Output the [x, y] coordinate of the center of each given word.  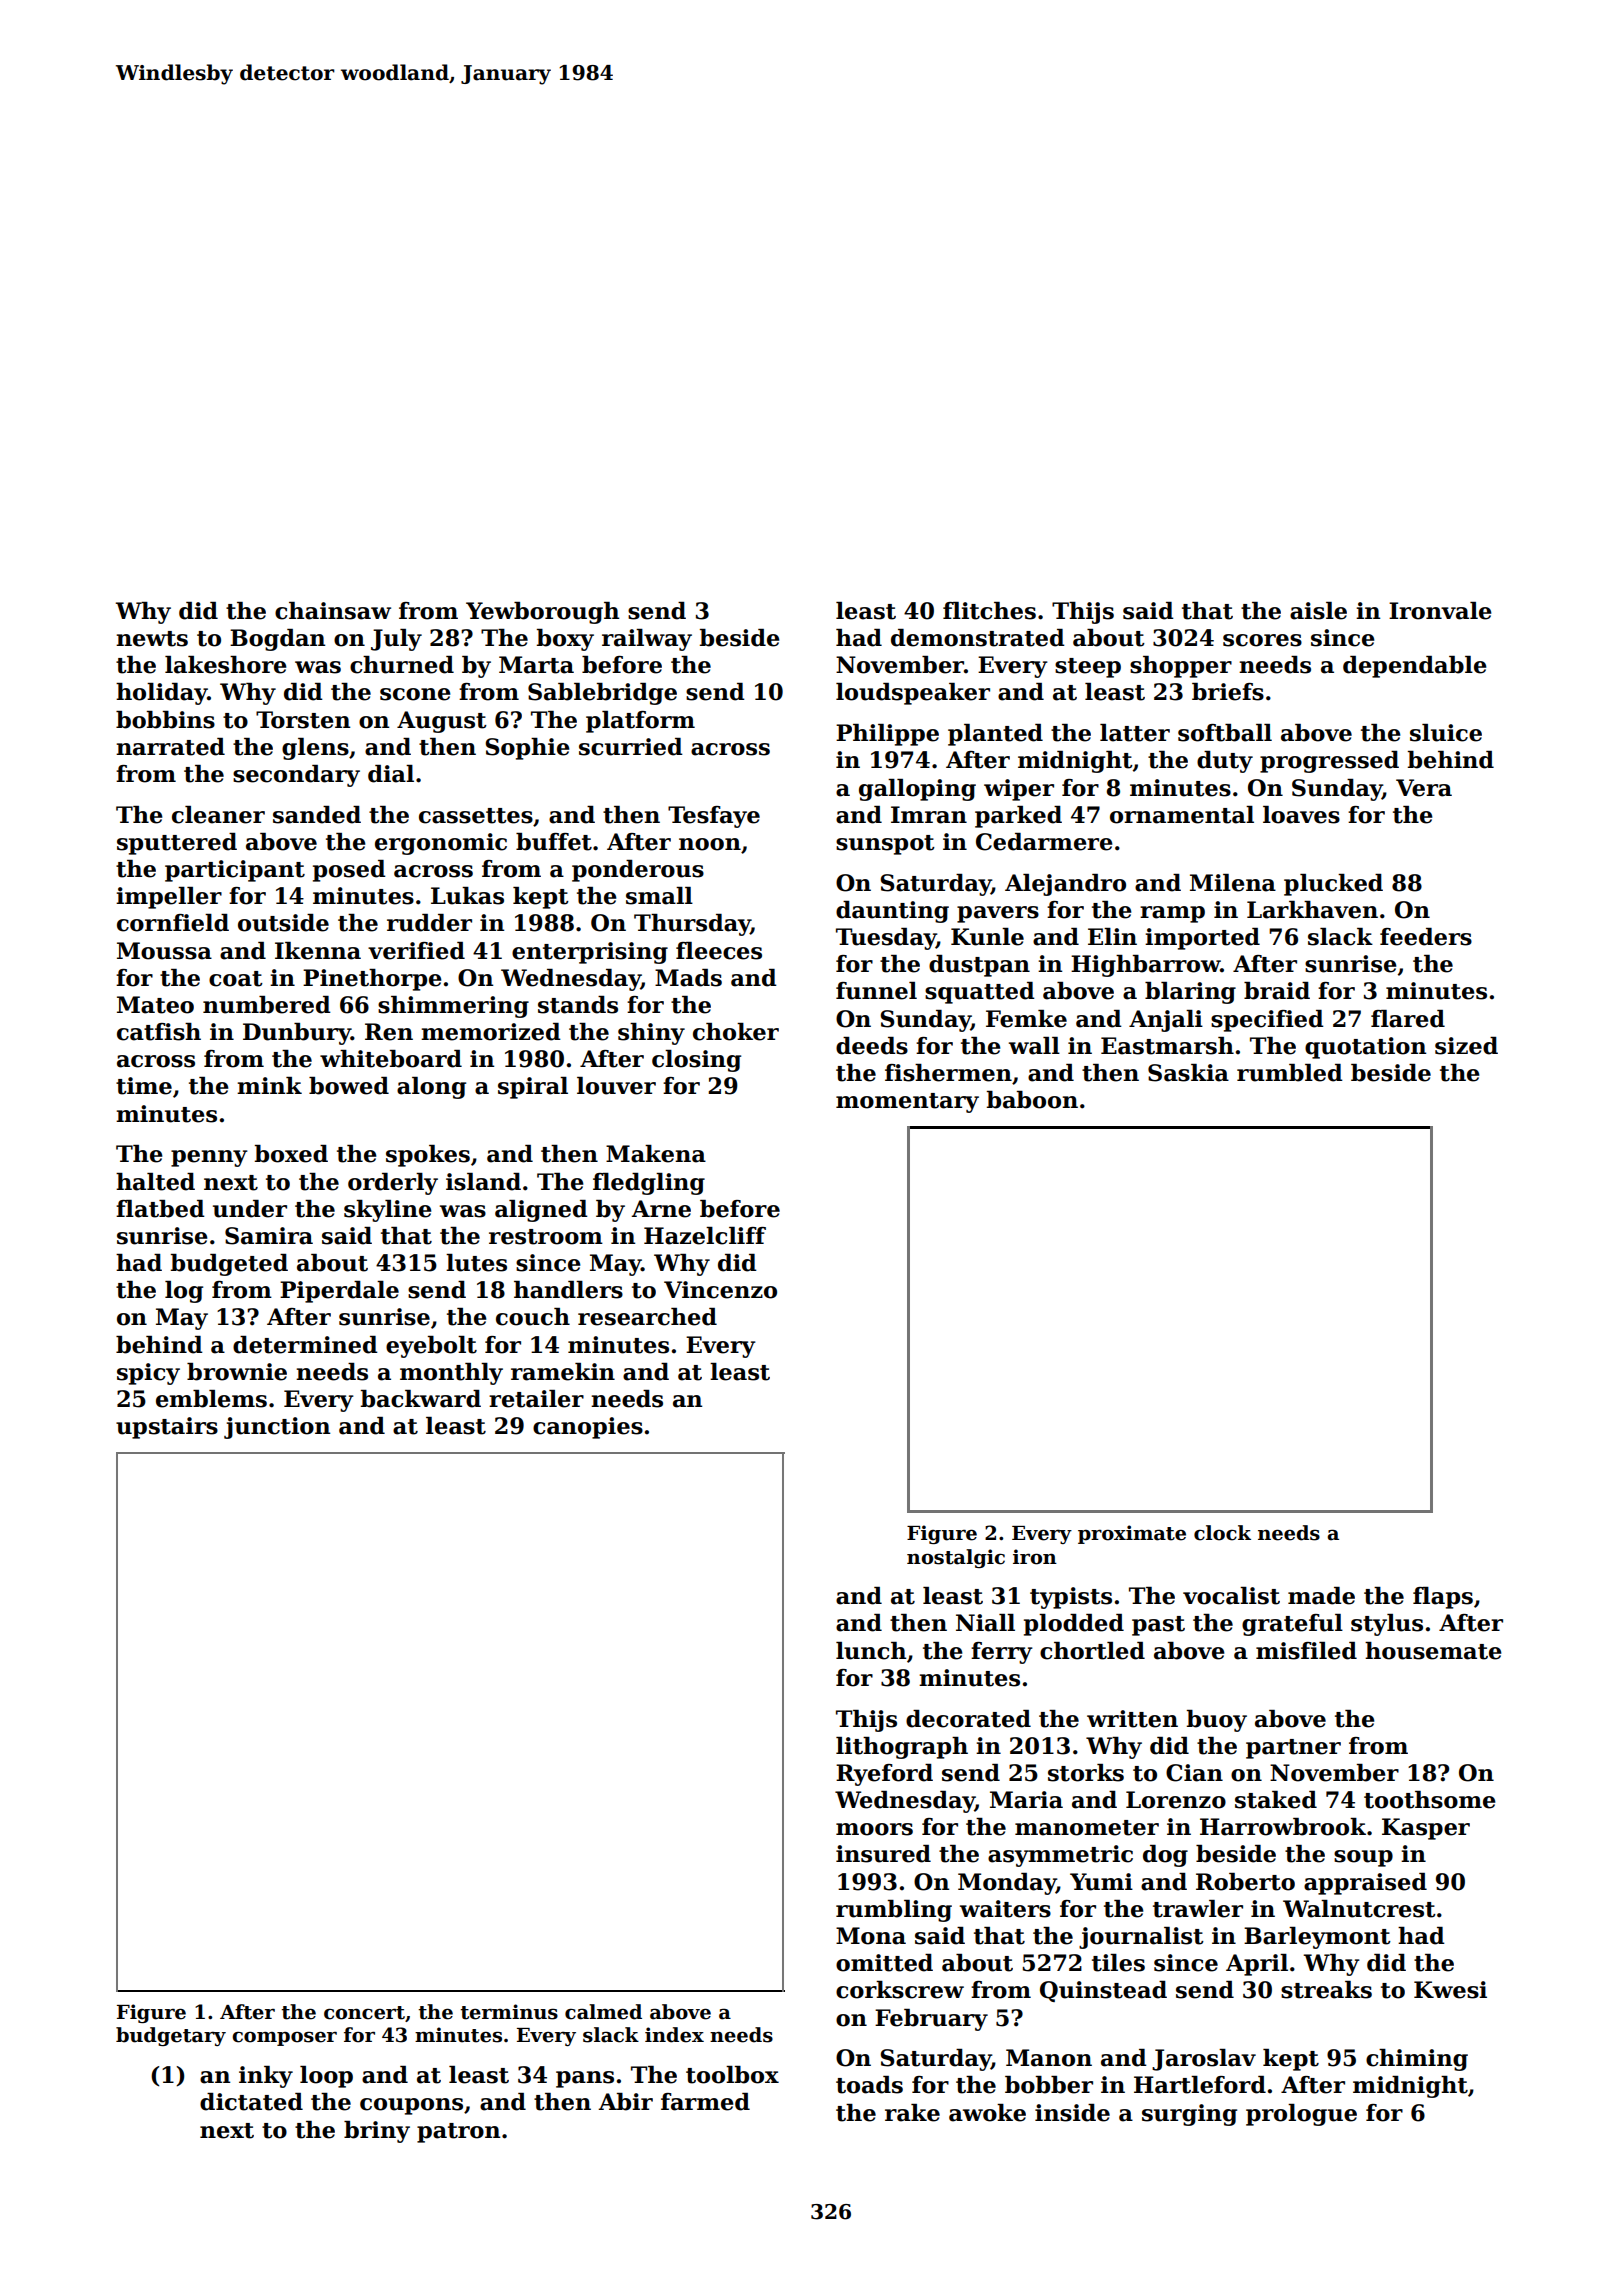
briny [377, 2132]
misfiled [1306, 1651]
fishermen [948, 1073]
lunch [871, 1651]
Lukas [467, 896]
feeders [1426, 937]
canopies [588, 1428]
